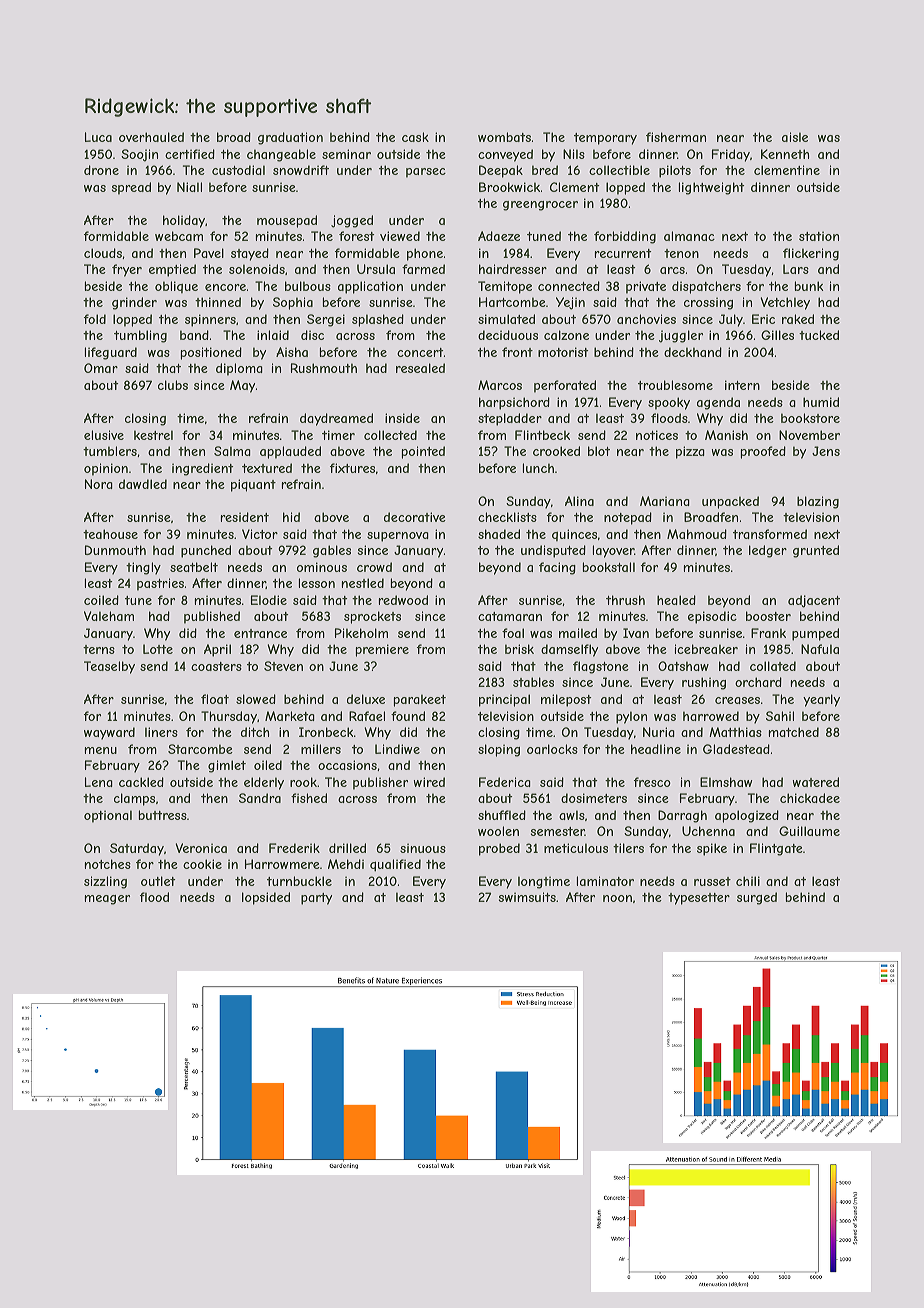 The height and width of the image is (1308, 924). Describe the element at coordinates (98, 137) in the image. I see `Luca` at that location.
